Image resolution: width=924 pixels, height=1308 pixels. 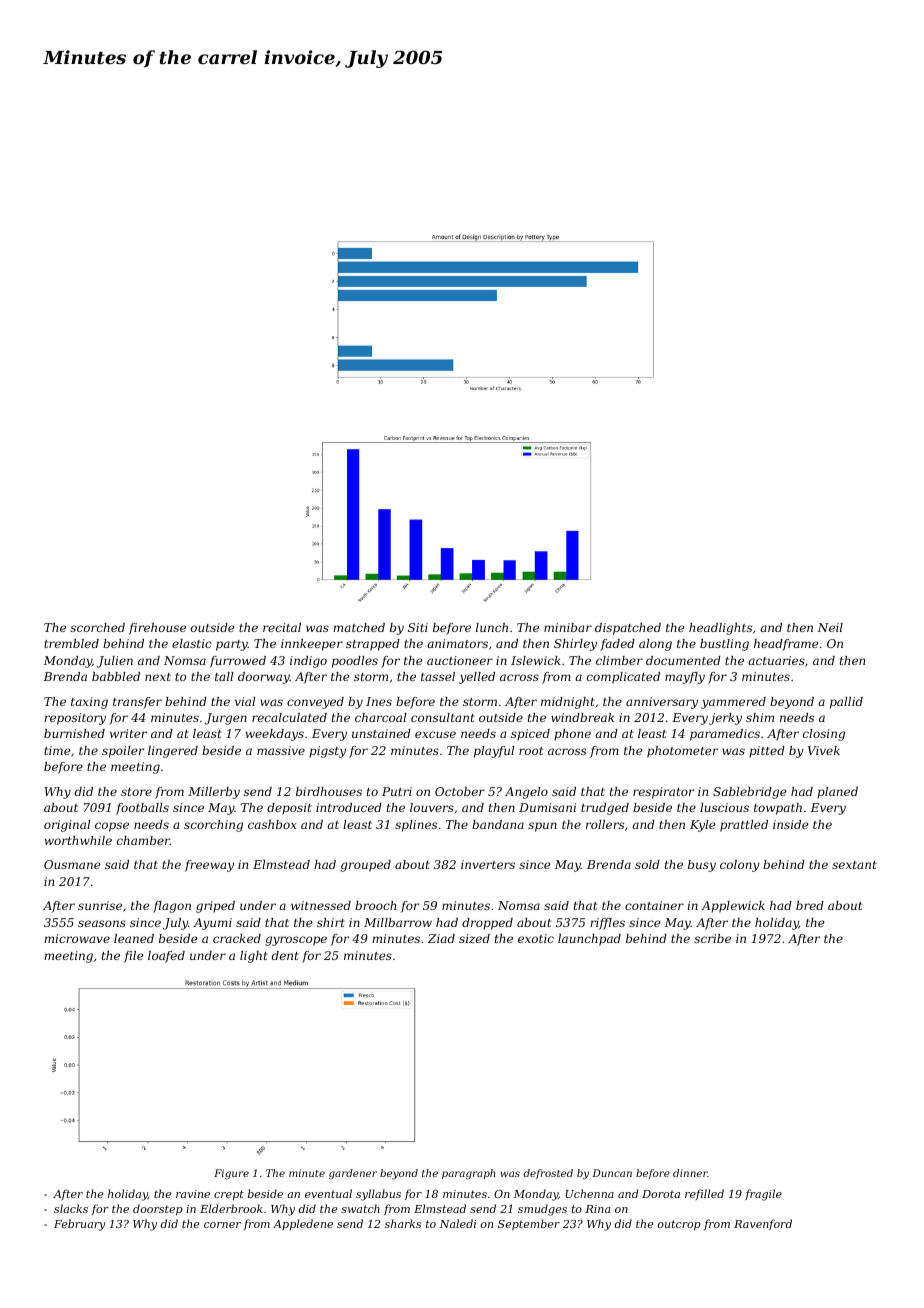 I want to click on slacks, so click(x=71, y=1208).
